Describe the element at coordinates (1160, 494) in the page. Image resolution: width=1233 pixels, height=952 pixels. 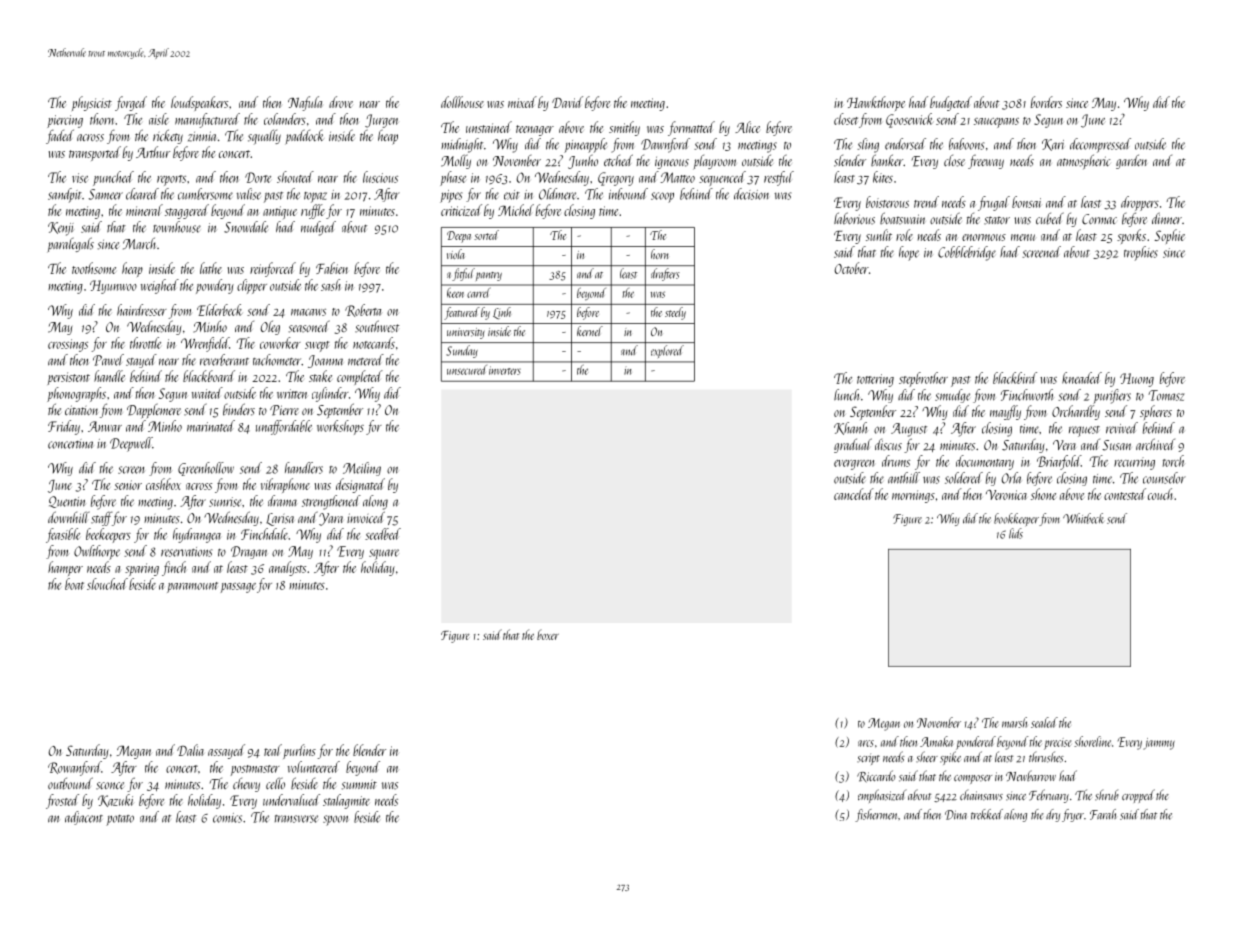
I see `couch` at that location.
